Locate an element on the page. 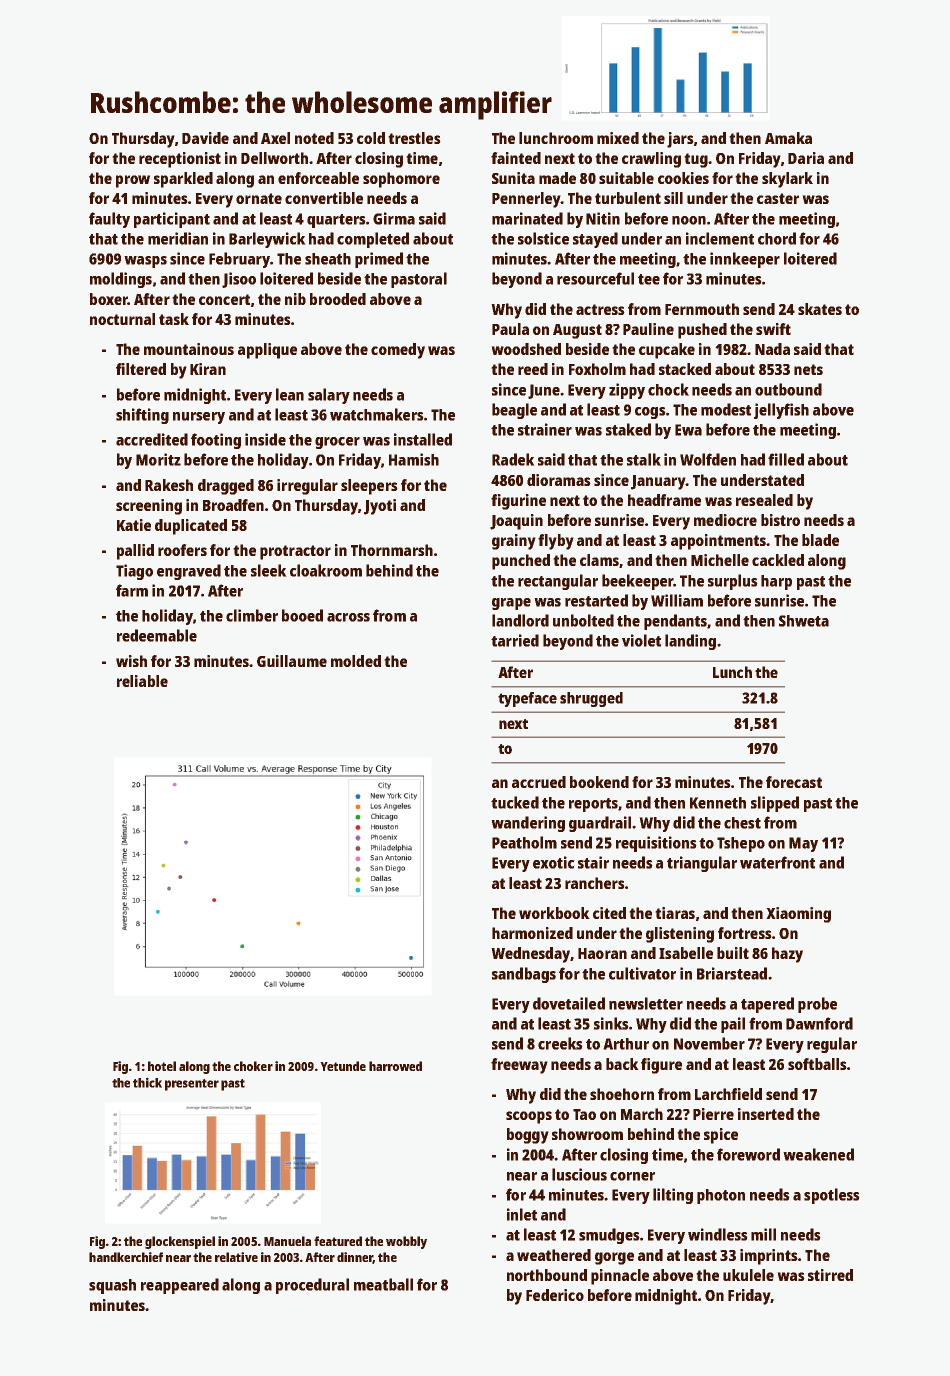  Katie is located at coordinates (134, 525).
